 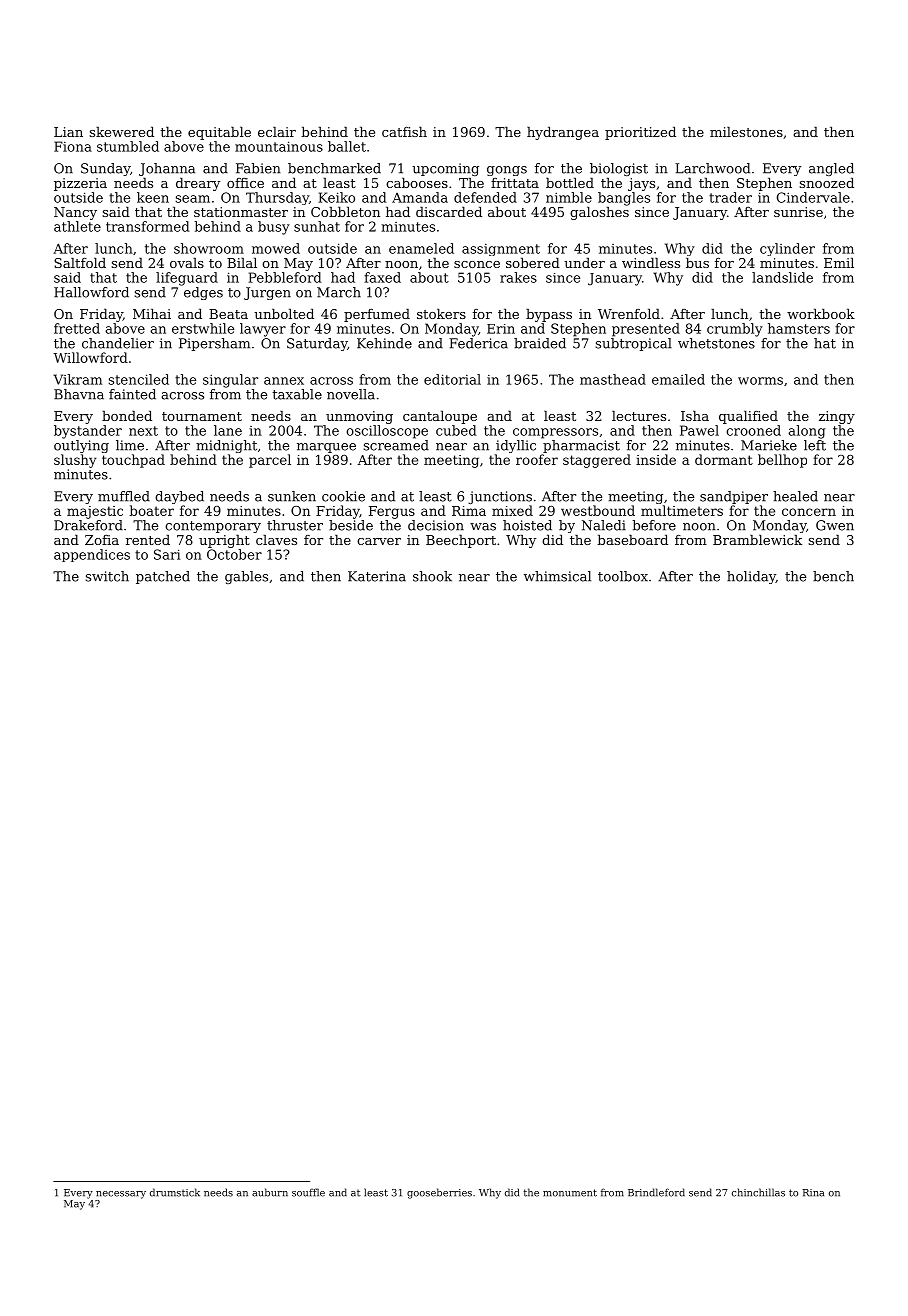 I want to click on Brindleford, so click(x=656, y=1192).
